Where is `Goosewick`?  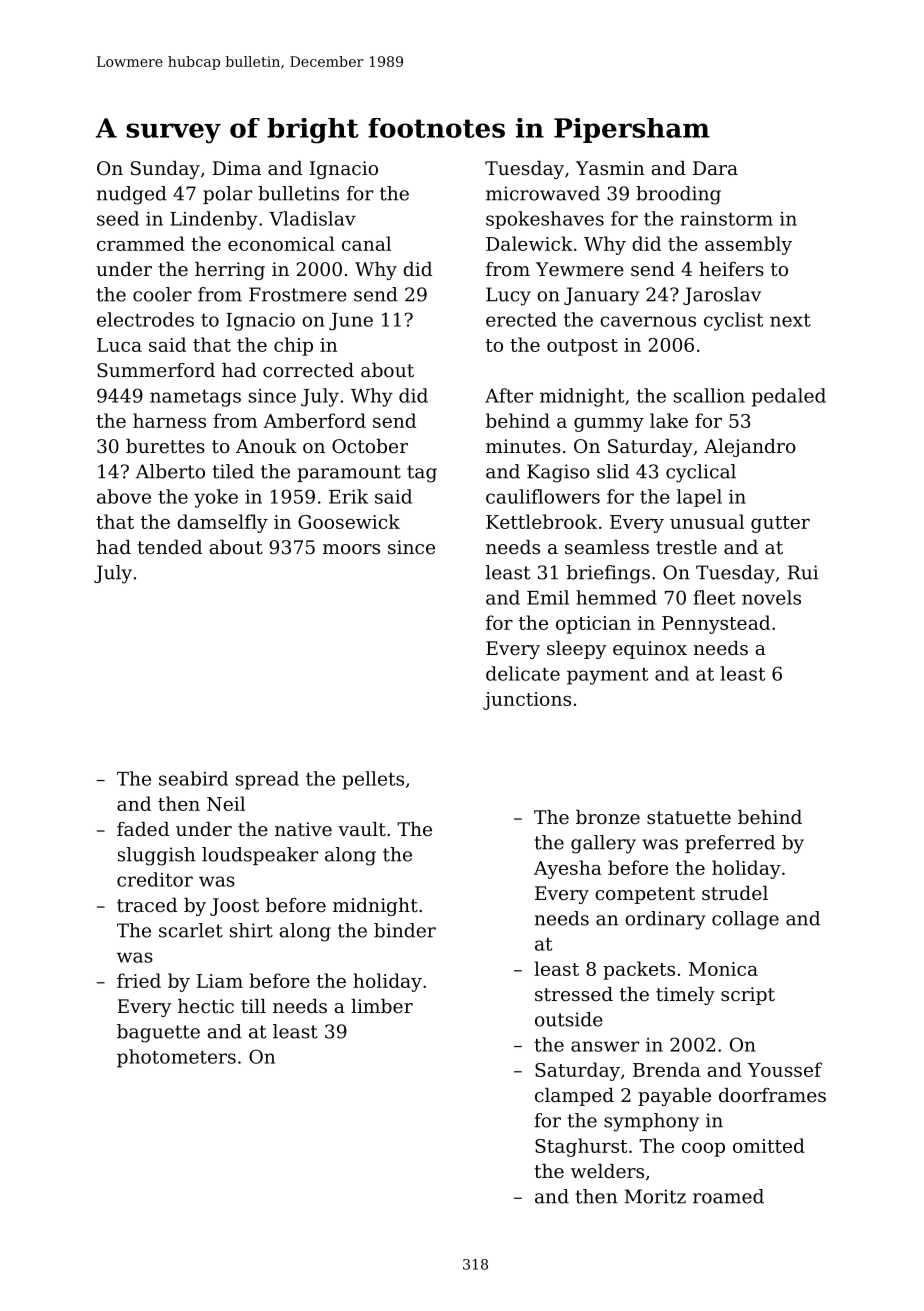 Goosewick is located at coordinates (349, 521).
